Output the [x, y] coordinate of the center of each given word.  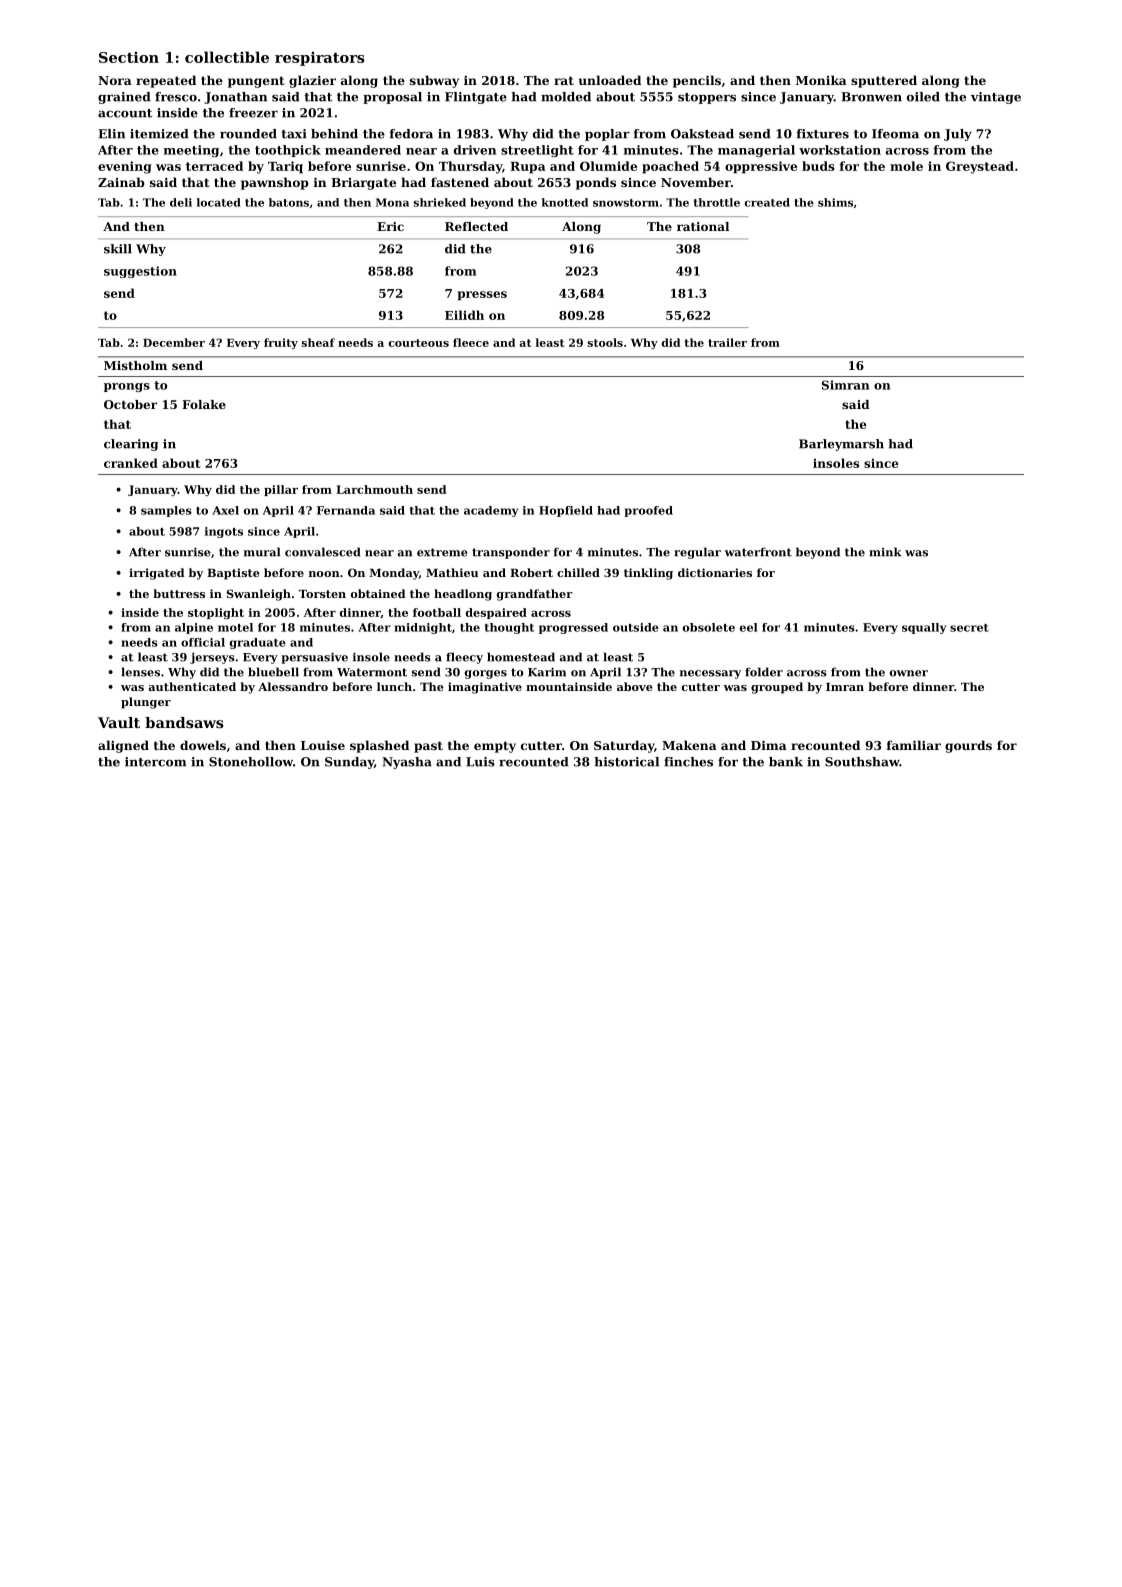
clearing [131, 445]
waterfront [758, 552]
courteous [419, 343]
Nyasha [407, 763]
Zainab [121, 182]
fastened [460, 182]
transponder [511, 553]
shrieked [440, 202]
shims [835, 202]
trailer [727, 342]
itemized [159, 134]
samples [166, 511]
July [958, 135]
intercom [155, 762]
